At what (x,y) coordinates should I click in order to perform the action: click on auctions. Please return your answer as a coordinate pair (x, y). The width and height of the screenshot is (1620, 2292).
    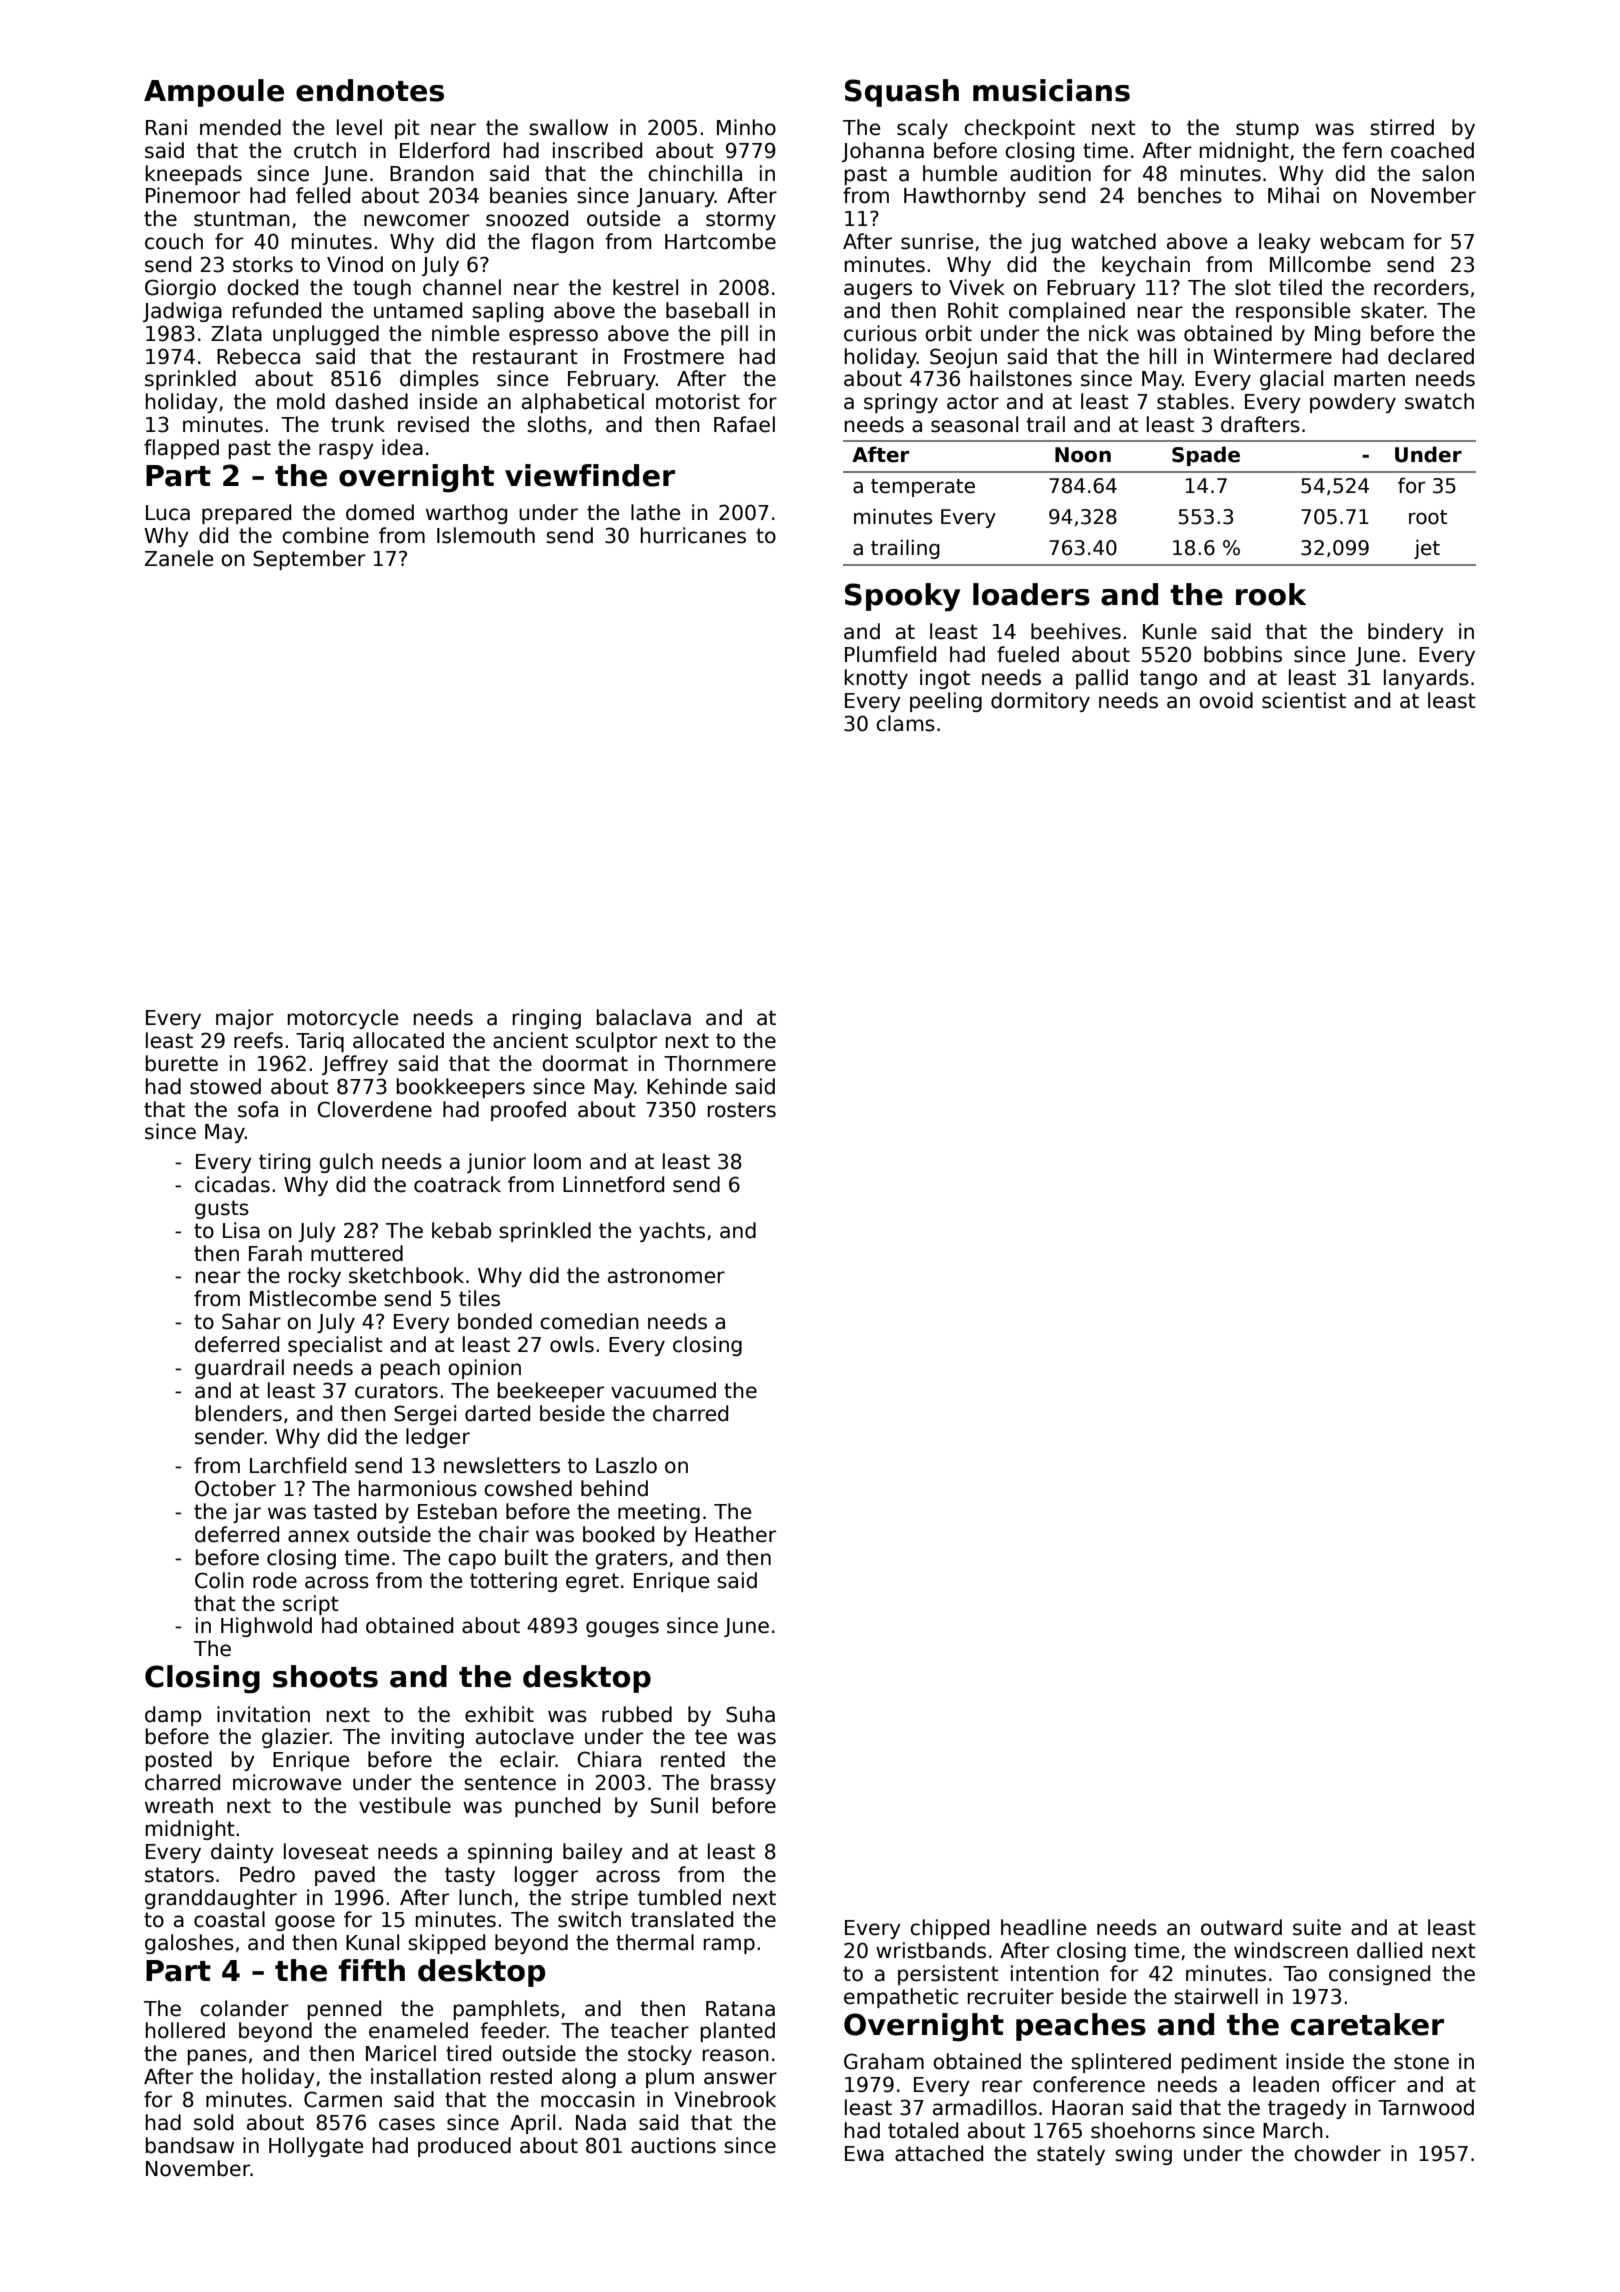
    Looking at the image, I should click on (673, 2145).
